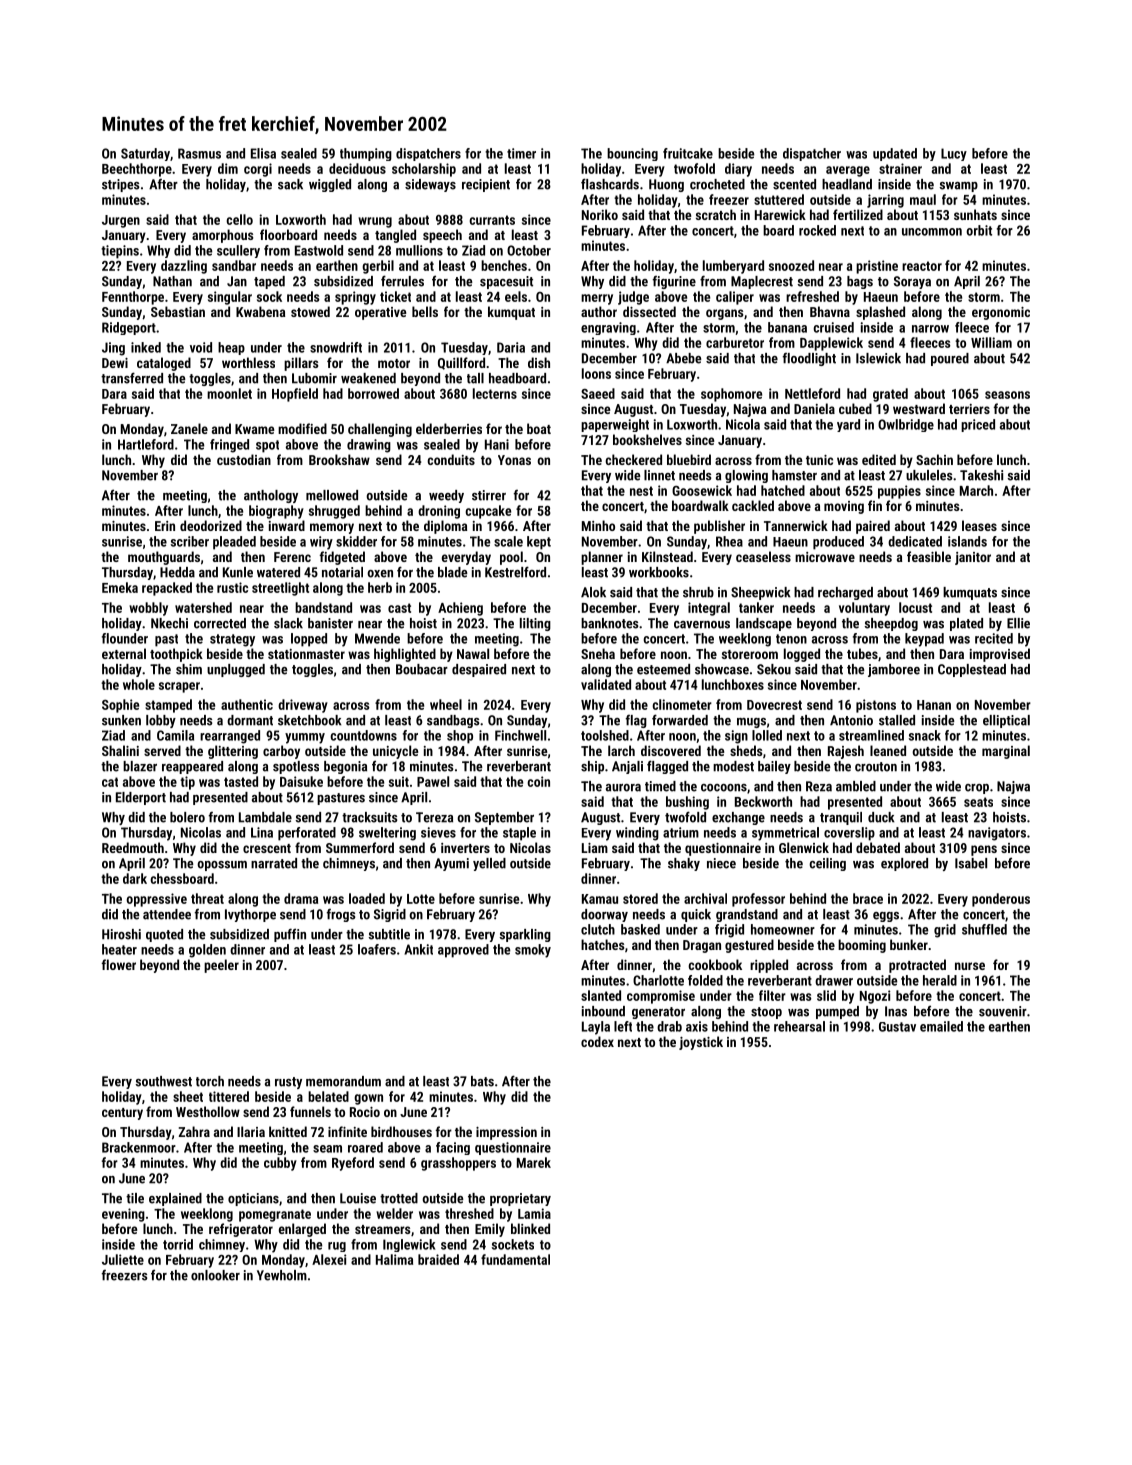  What do you see at coordinates (954, 154) in the page?
I see `Lucy` at bounding box center [954, 154].
